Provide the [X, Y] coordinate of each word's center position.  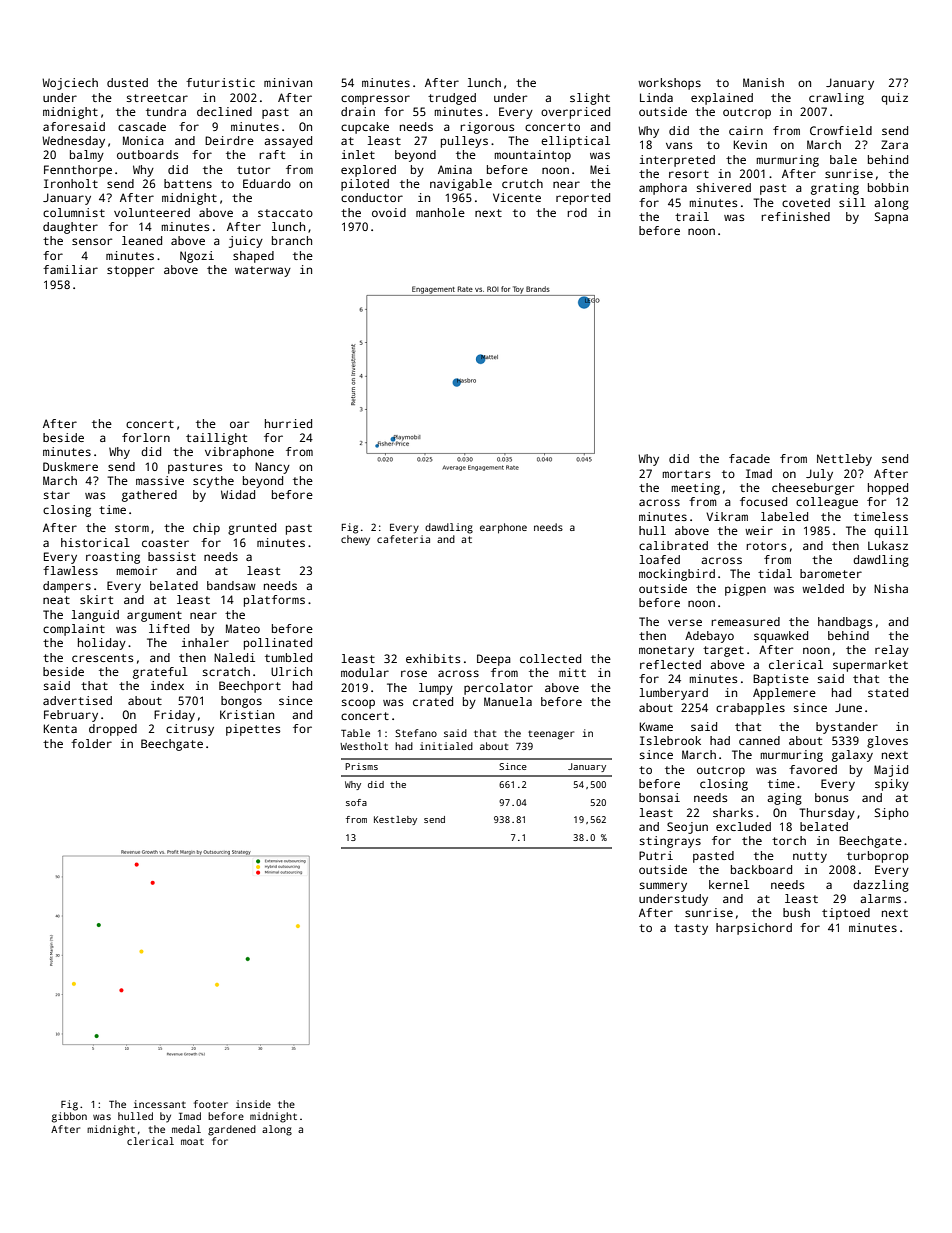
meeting [696, 489]
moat [192, 1141]
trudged [452, 99]
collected [550, 658]
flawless [70, 570]
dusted [127, 82]
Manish [763, 82]
